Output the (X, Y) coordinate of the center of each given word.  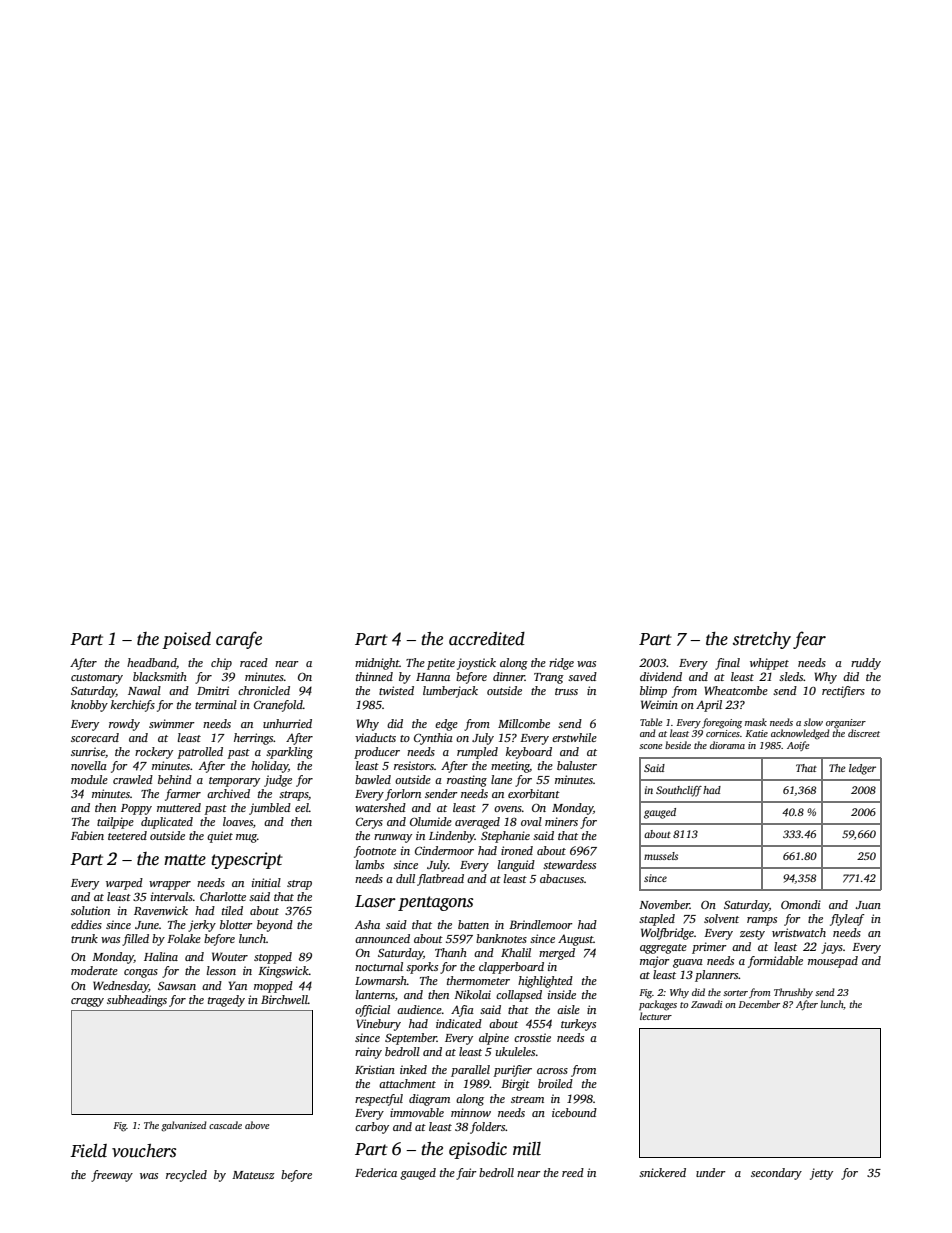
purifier (512, 1071)
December (759, 1004)
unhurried (287, 723)
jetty (821, 1174)
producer (377, 753)
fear (809, 640)
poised (186, 640)
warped (124, 884)
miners (561, 821)
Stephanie (505, 837)
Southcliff (679, 791)
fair (466, 1174)
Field (88, 1151)
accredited (487, 639)
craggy (87, 1002)
